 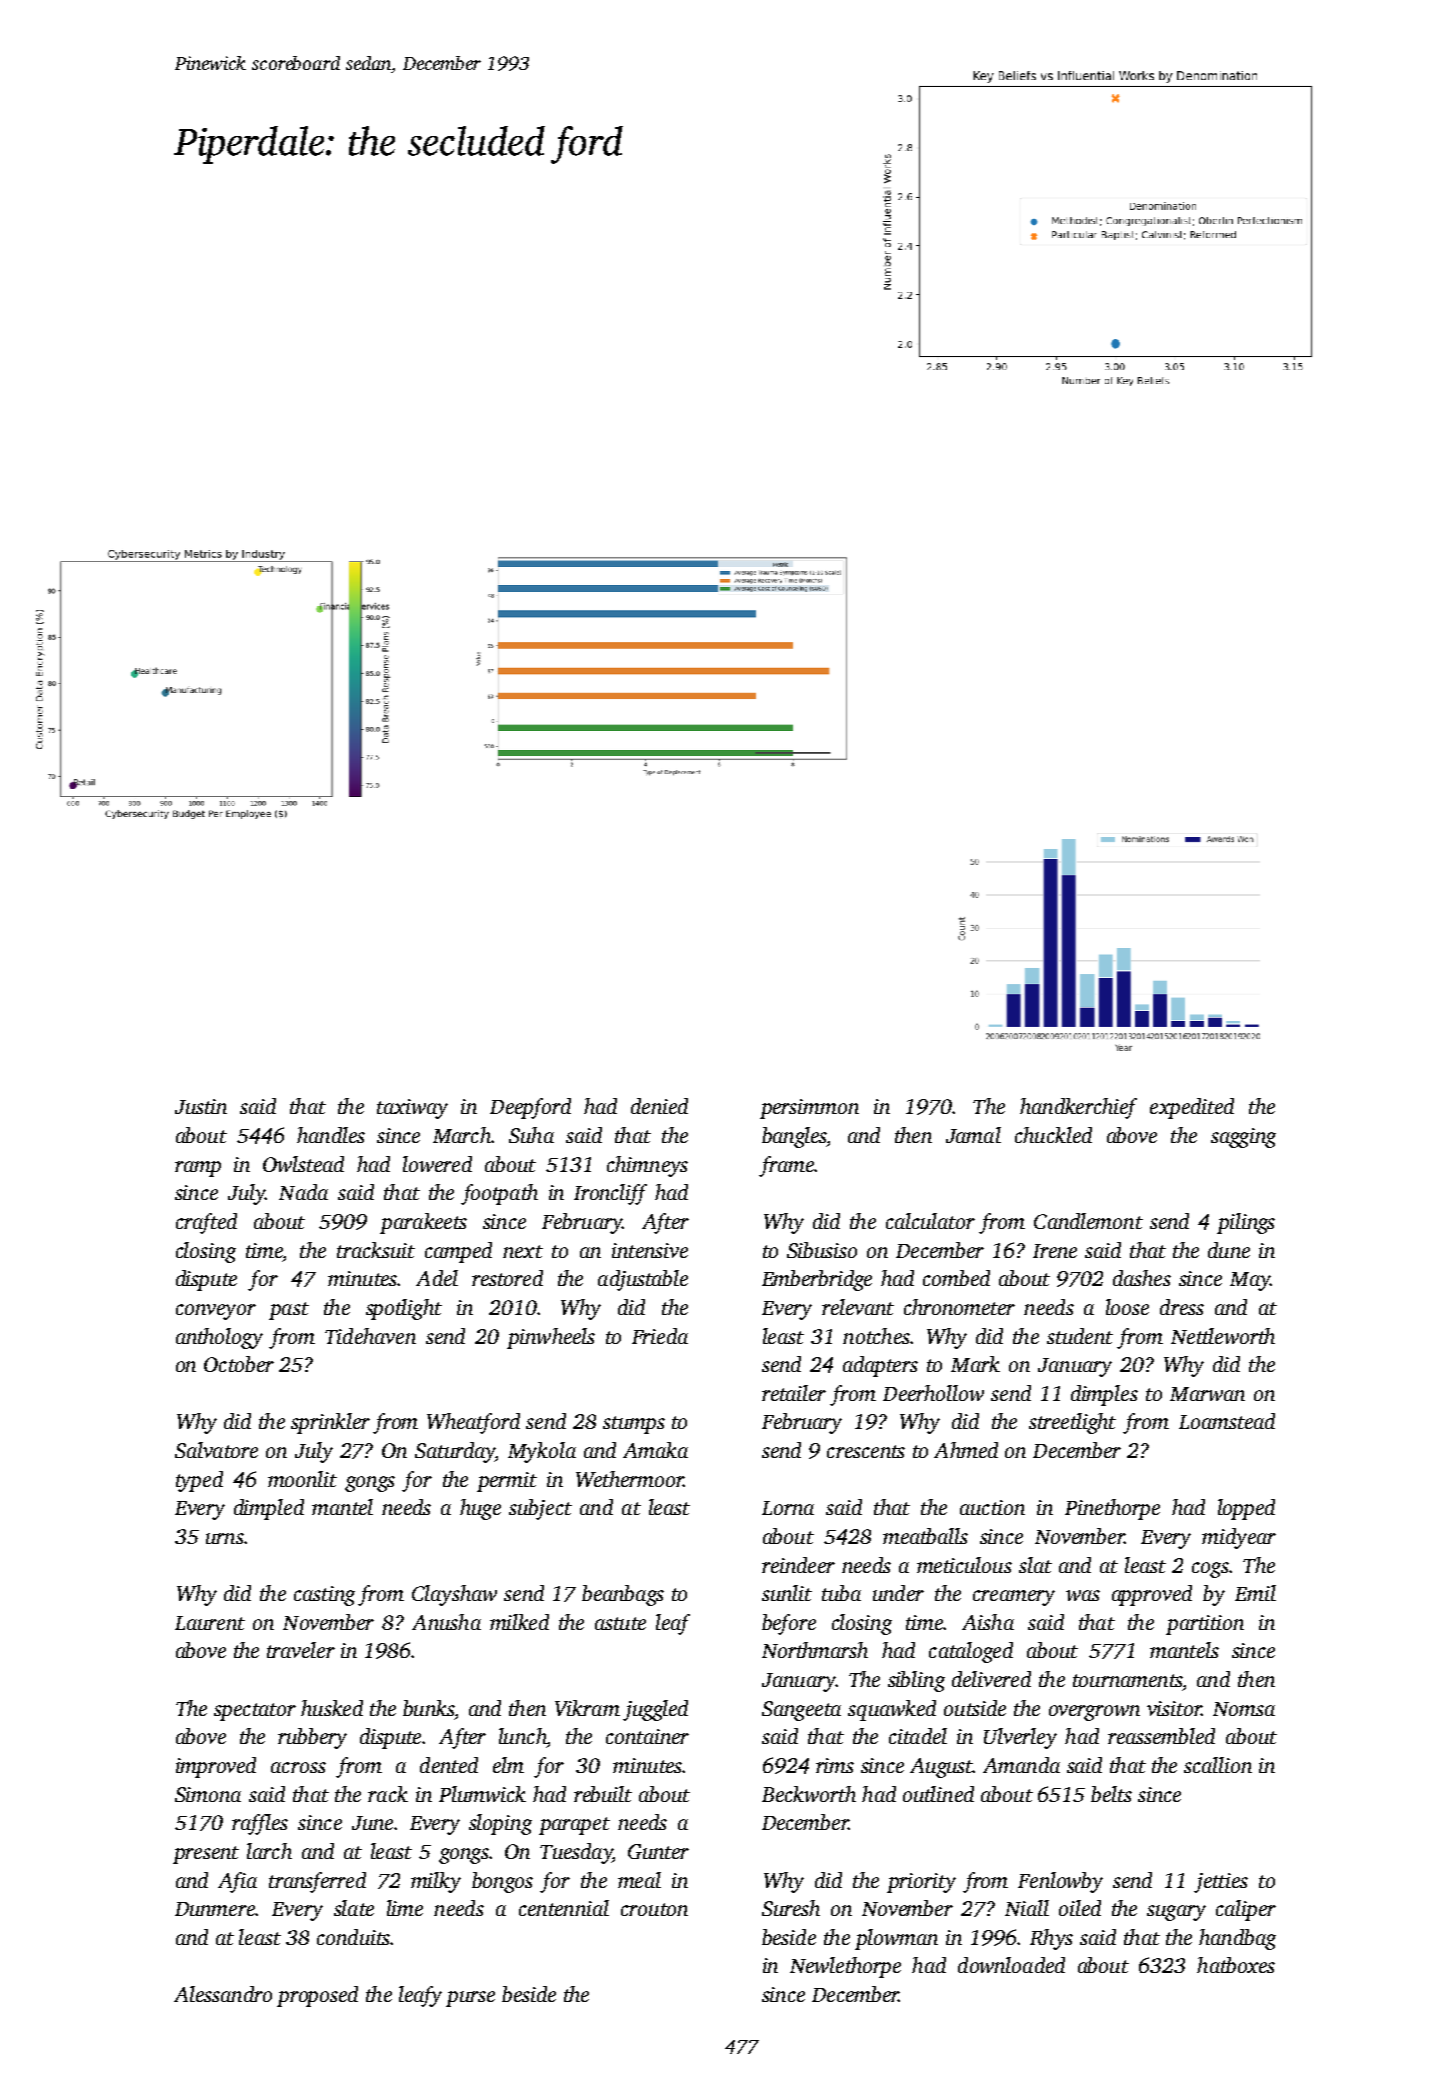 I want to click on rebuilt, so click(x=603, y=1794).
